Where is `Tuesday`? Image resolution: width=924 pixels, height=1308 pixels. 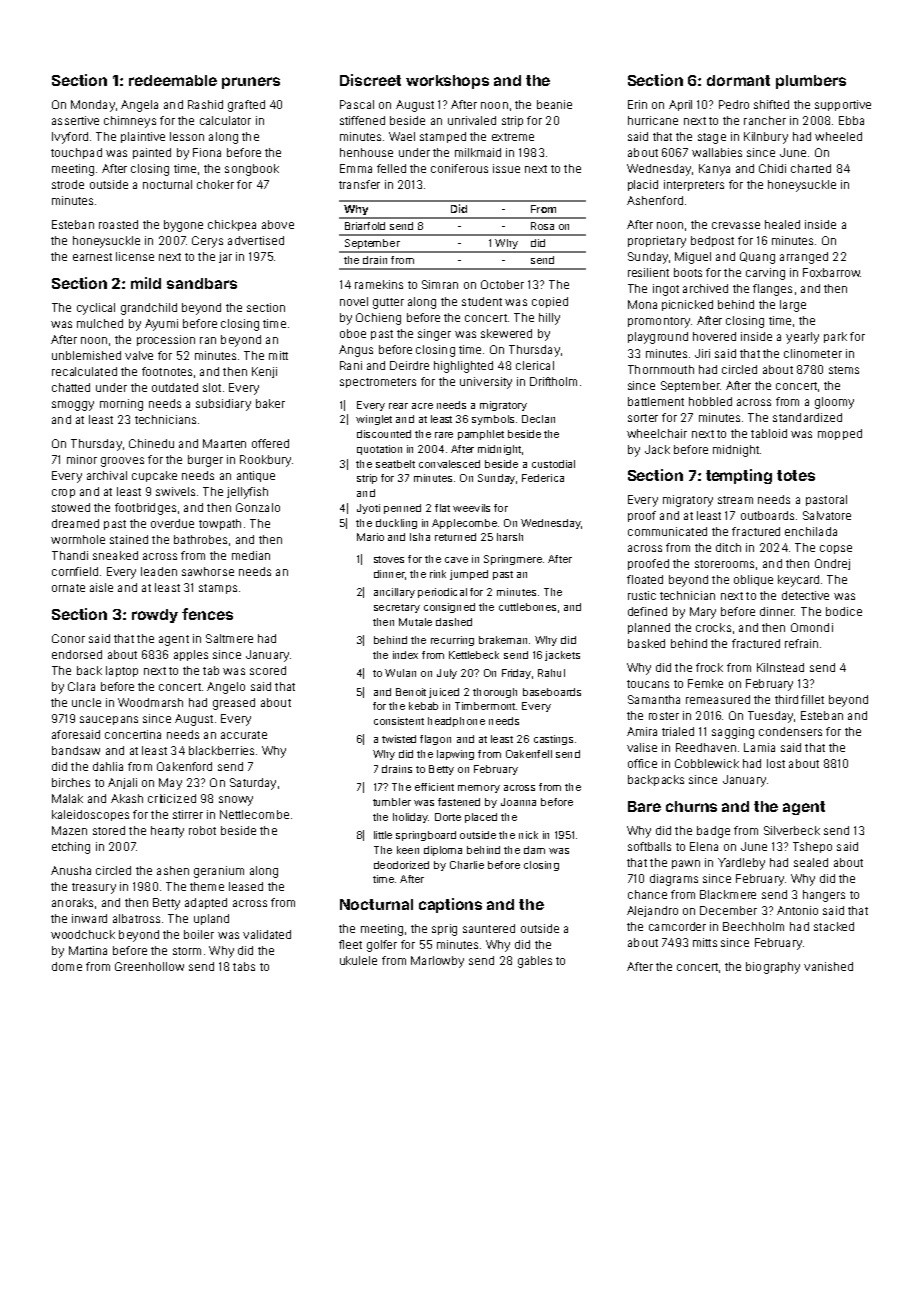 Tuesday is located at coordinates (770, 717).
